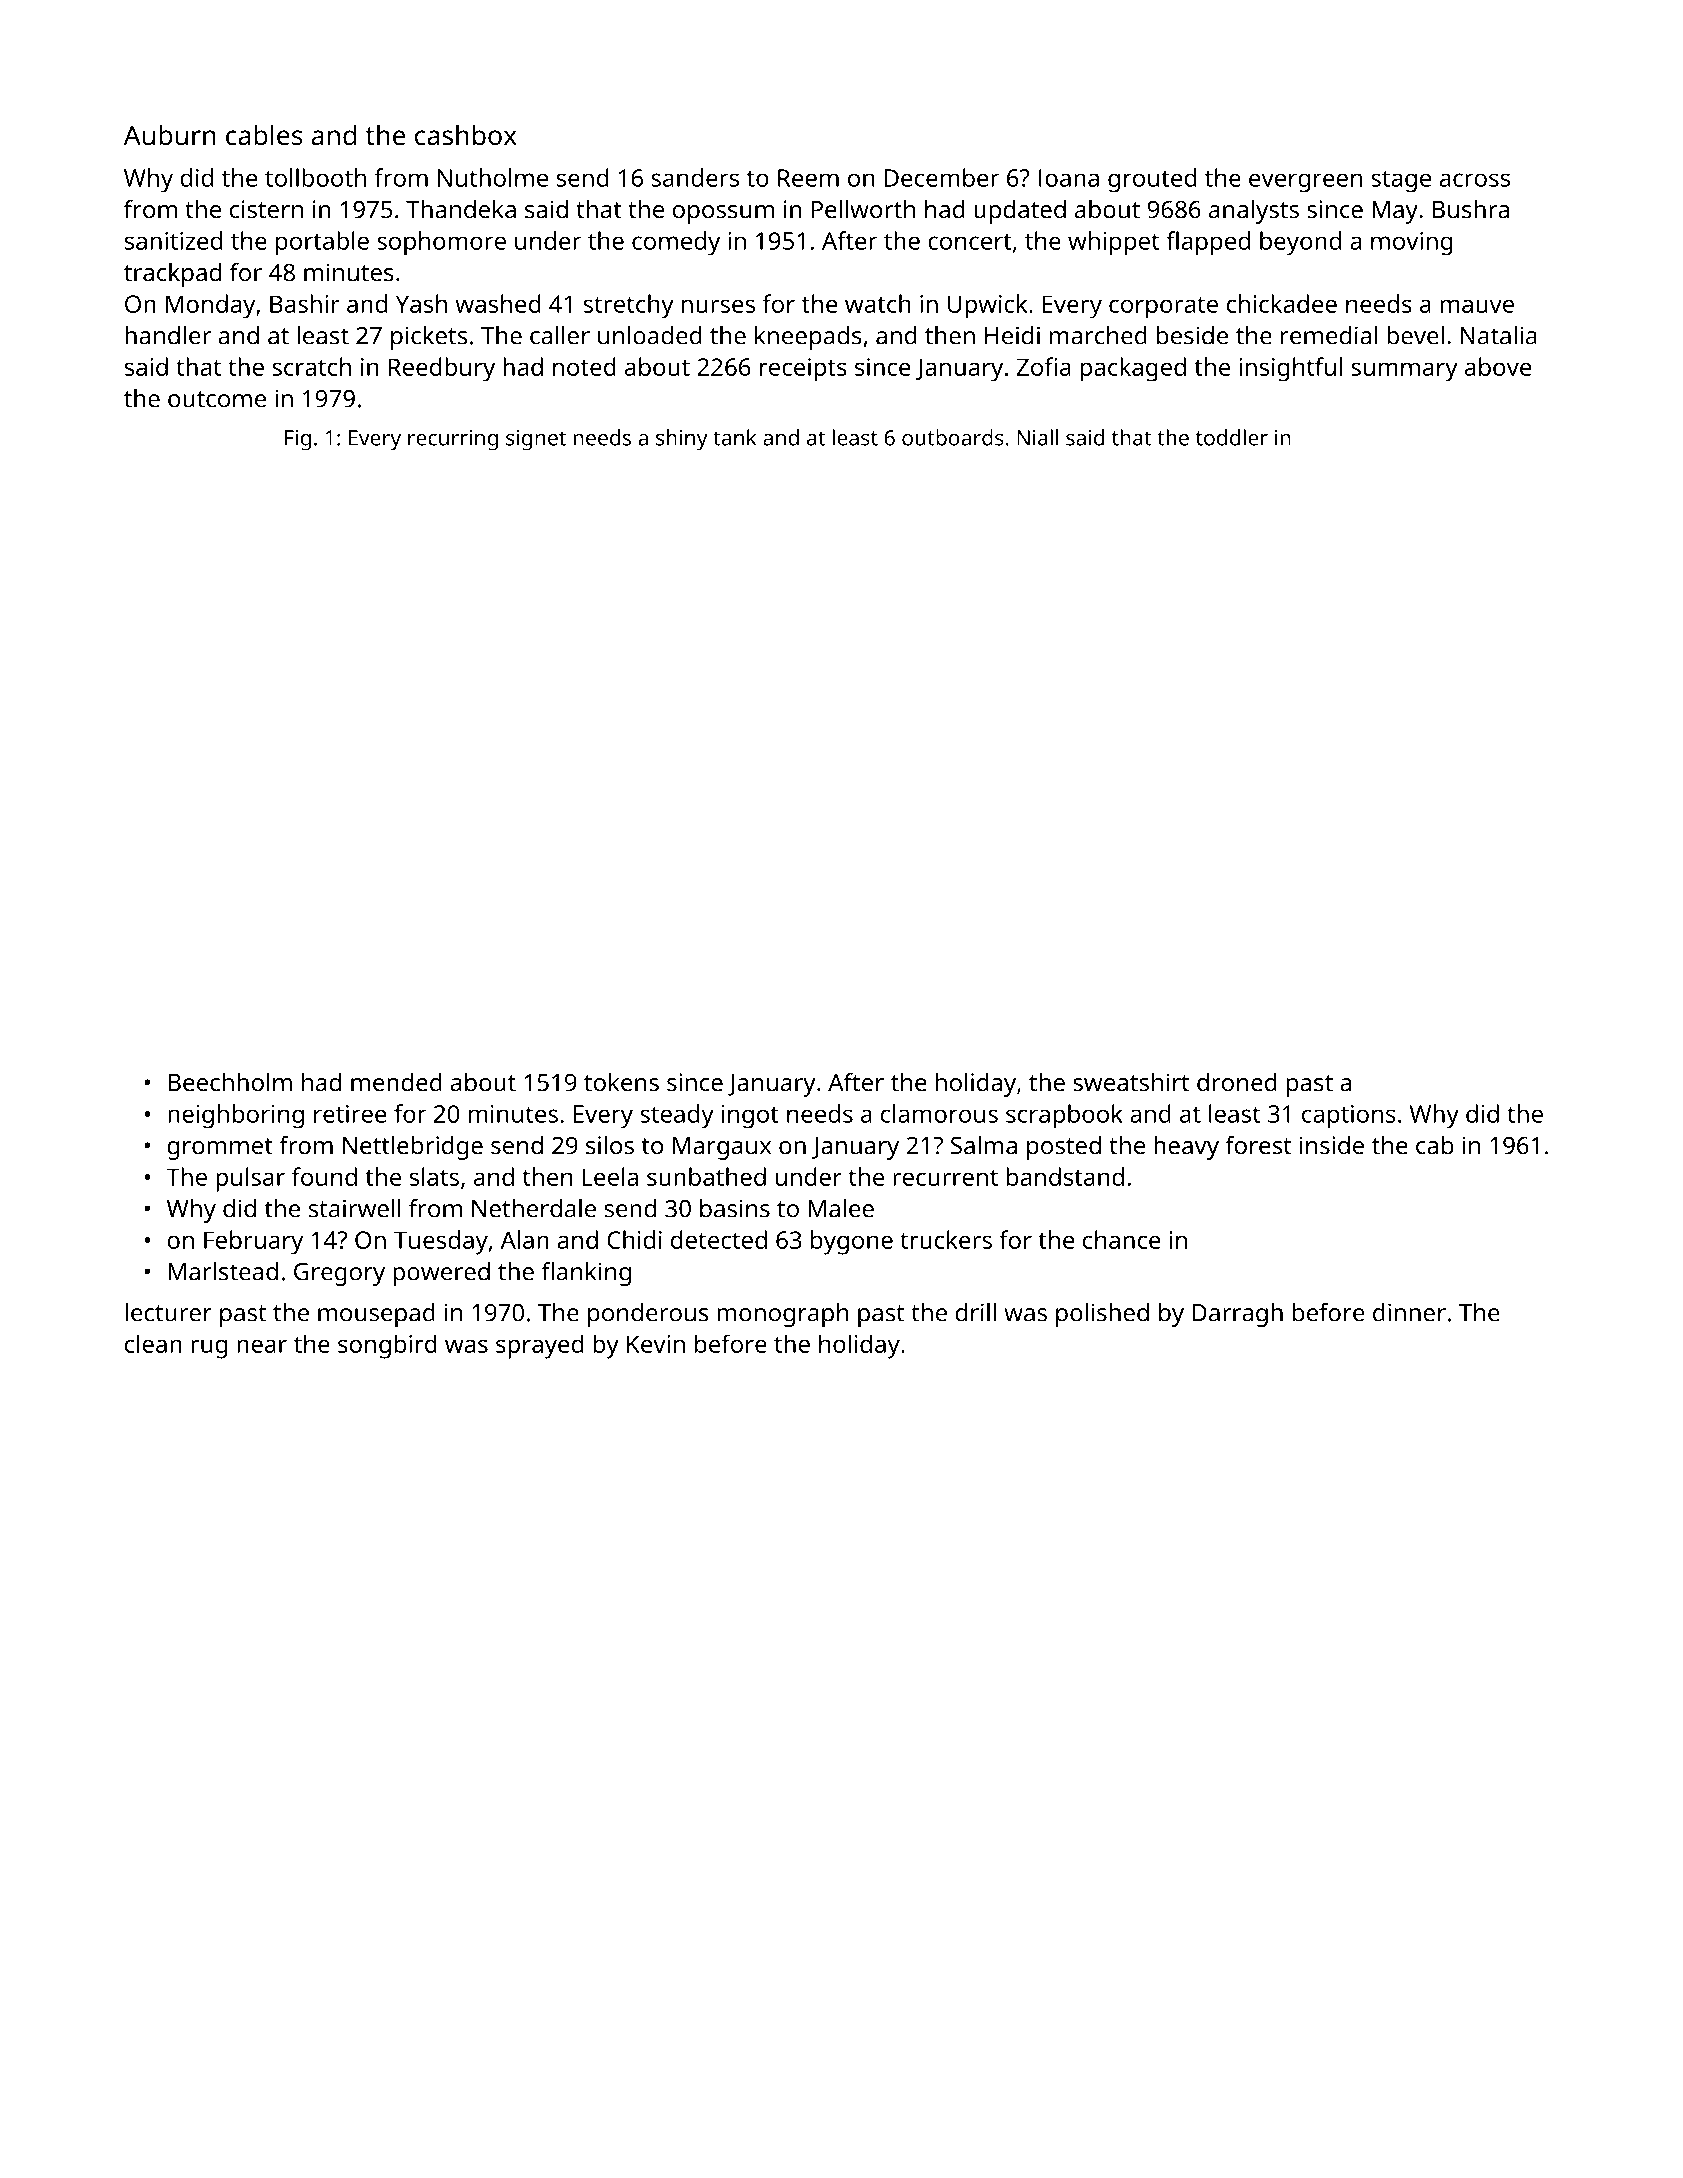 The width and height of the image is (1683, 2178). Describe the element at coordinates (250, 1179) in the image. I see `pulsar` at that location.
